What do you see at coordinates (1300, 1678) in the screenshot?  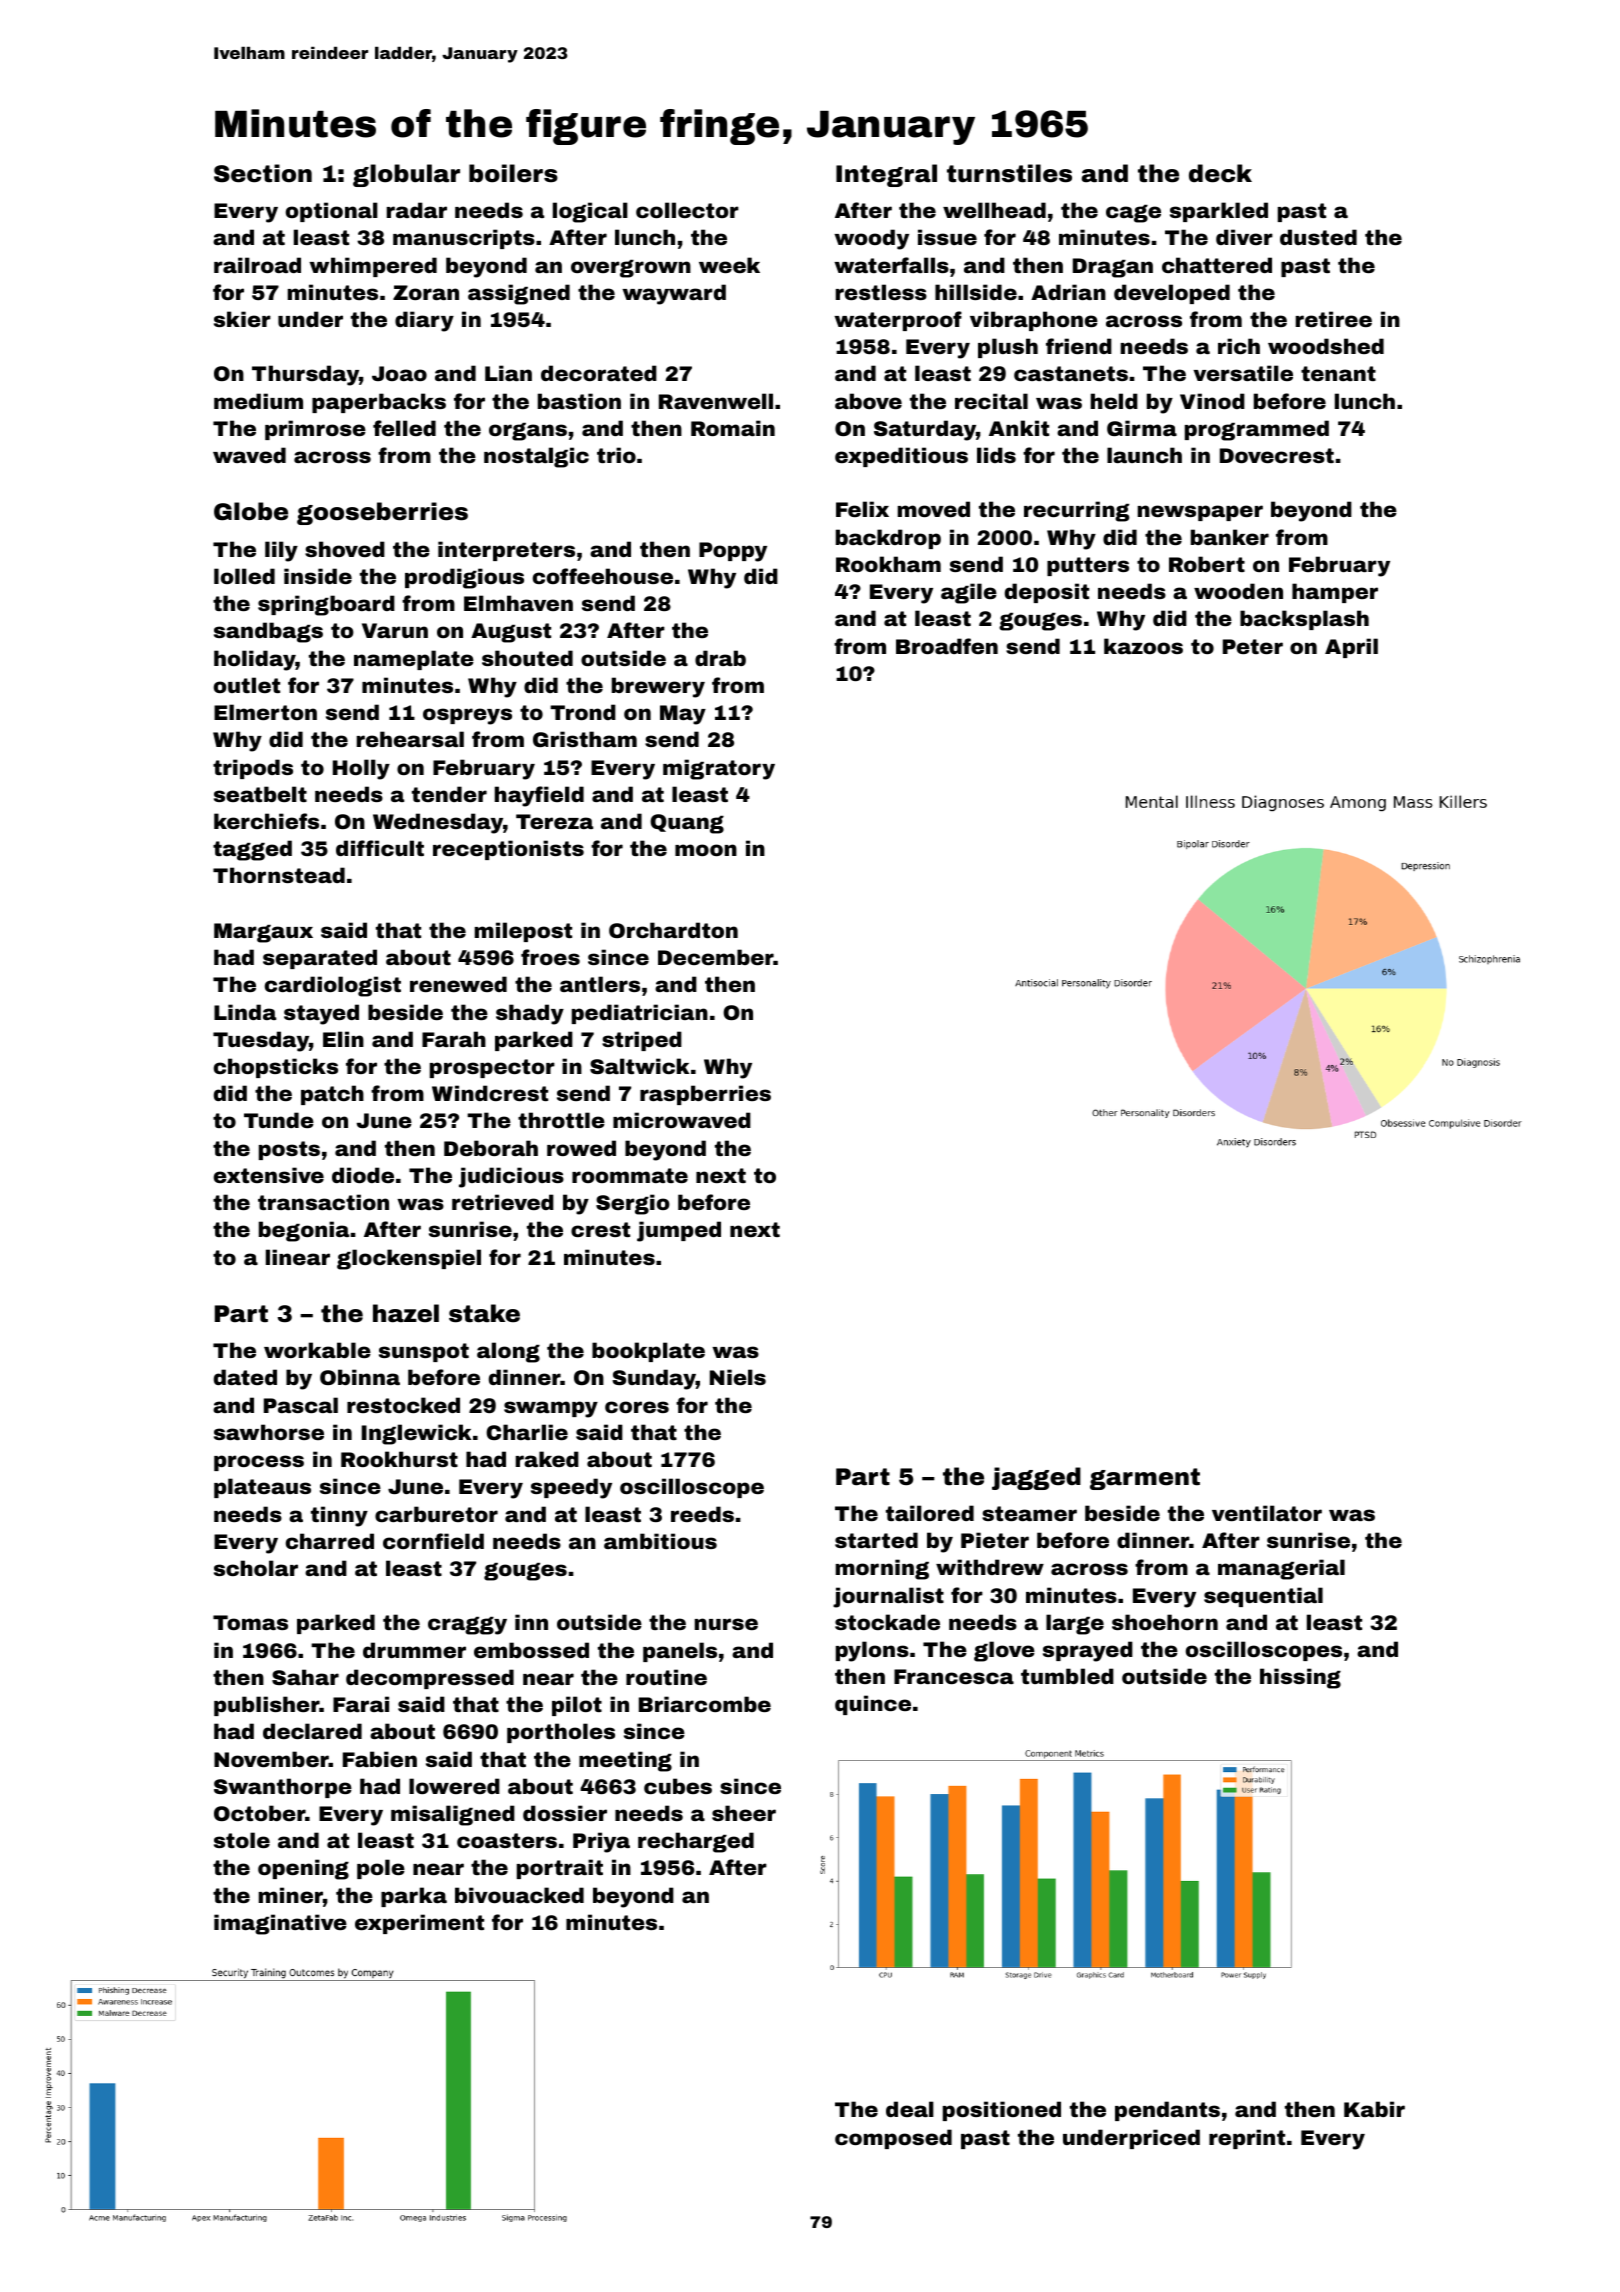 I see `hissing` at bounding box center [1300, 1678].
